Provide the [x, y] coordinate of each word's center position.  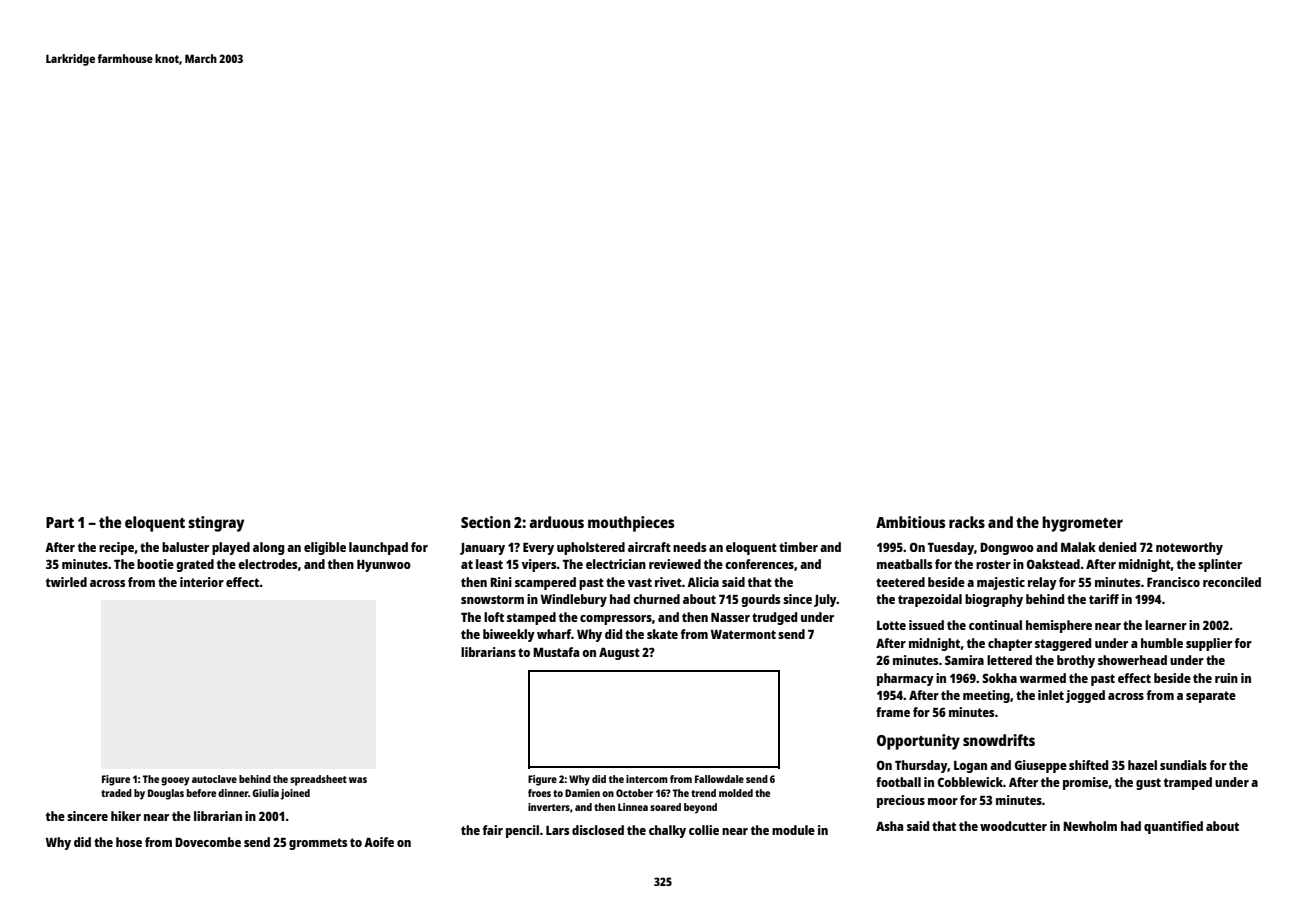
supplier [1209, 644]
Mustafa [556, 652]
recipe [116, 548]
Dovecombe [208, 842]
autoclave [214, 779]
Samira [964, 660]
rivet [668, 582]
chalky [667, 831]
